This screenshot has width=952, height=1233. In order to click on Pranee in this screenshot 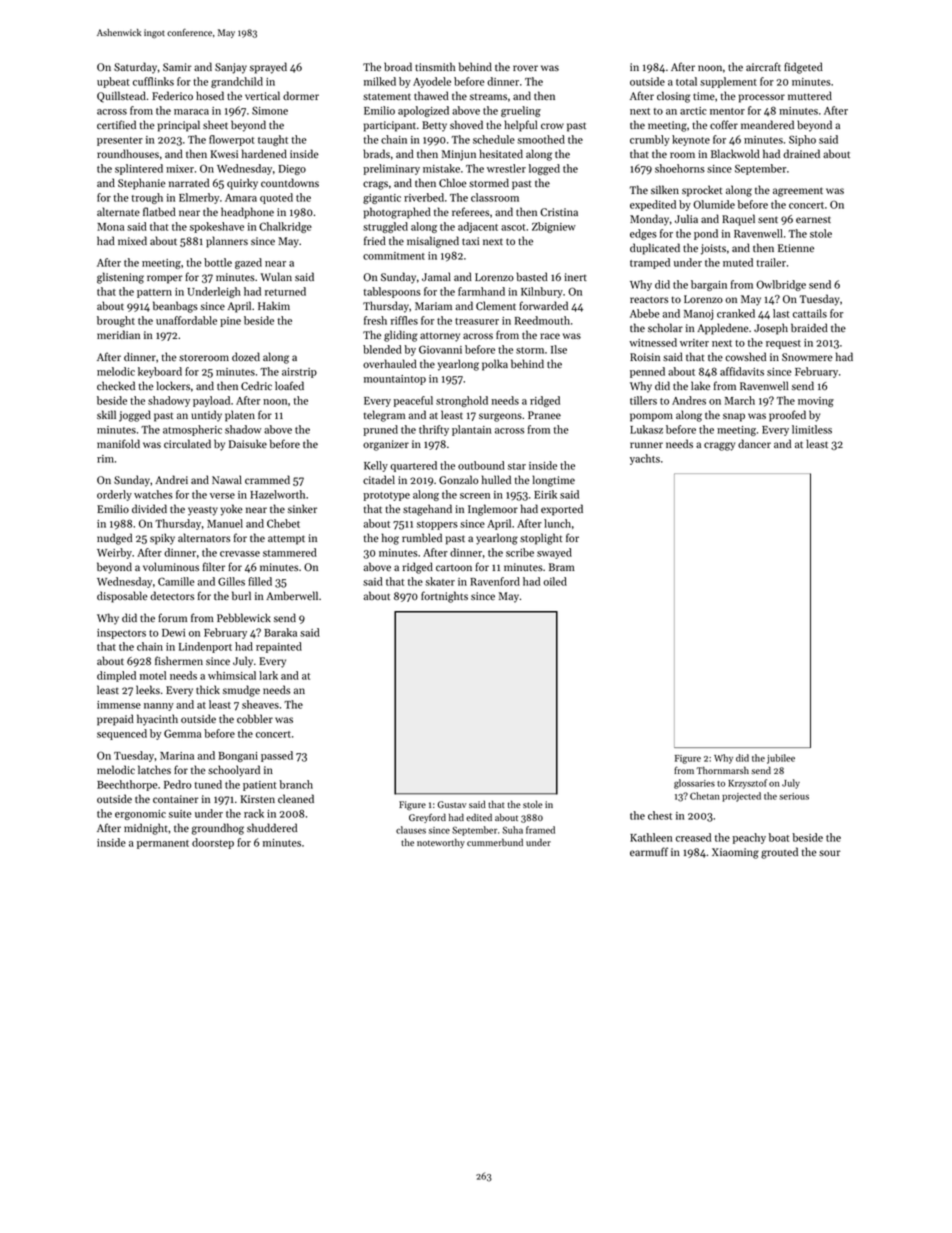, I will do `click(544, 415)`.
